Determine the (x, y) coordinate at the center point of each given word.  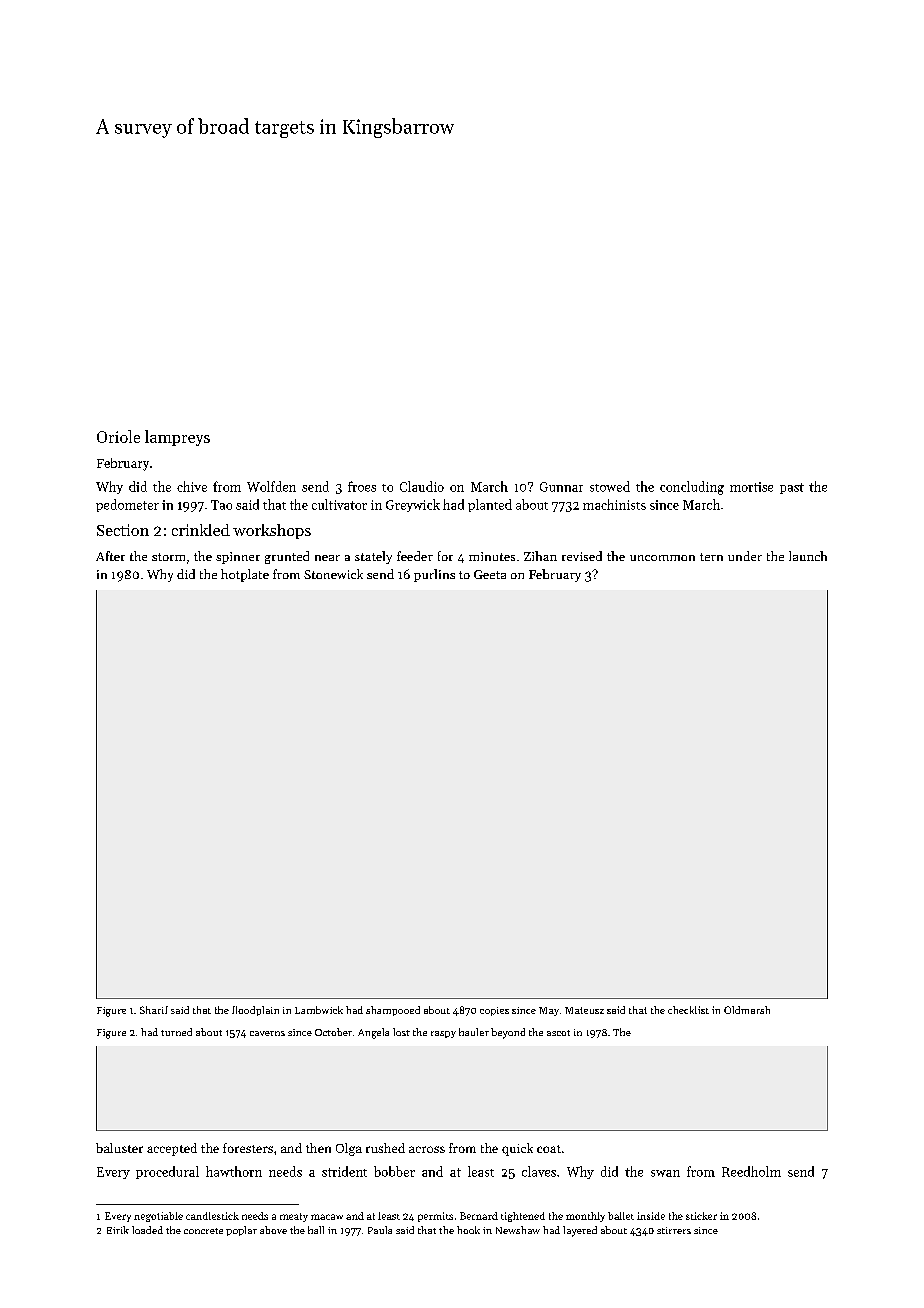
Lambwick (319, 1010)
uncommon (662, 558)
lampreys (177, 438)
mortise (751, 487)
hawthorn (234, 1171)
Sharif (154, 1010)
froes (362, 486)
